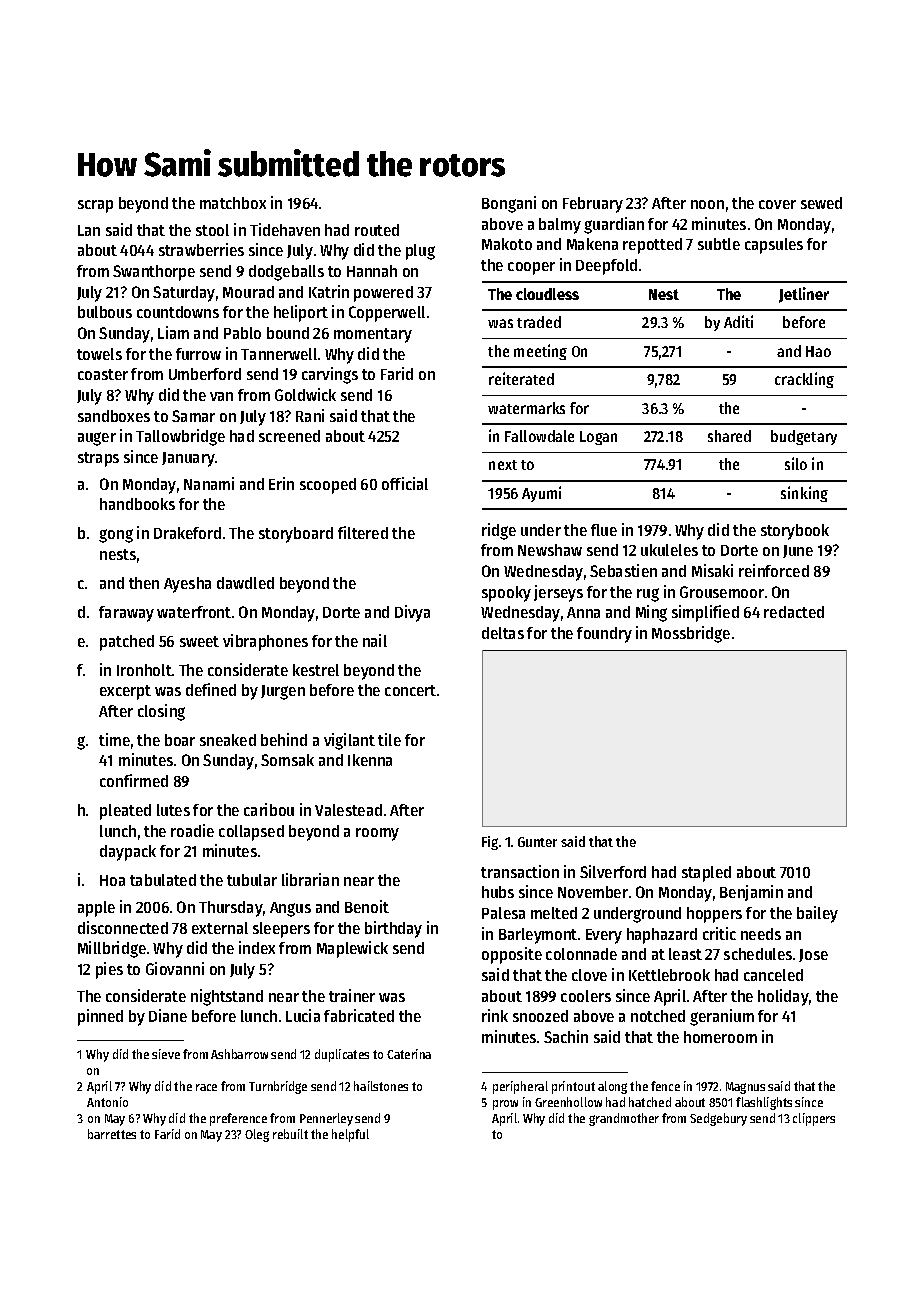 This page has height=1311, width=924. I want to click on Ayumi, so click(541, 494).
